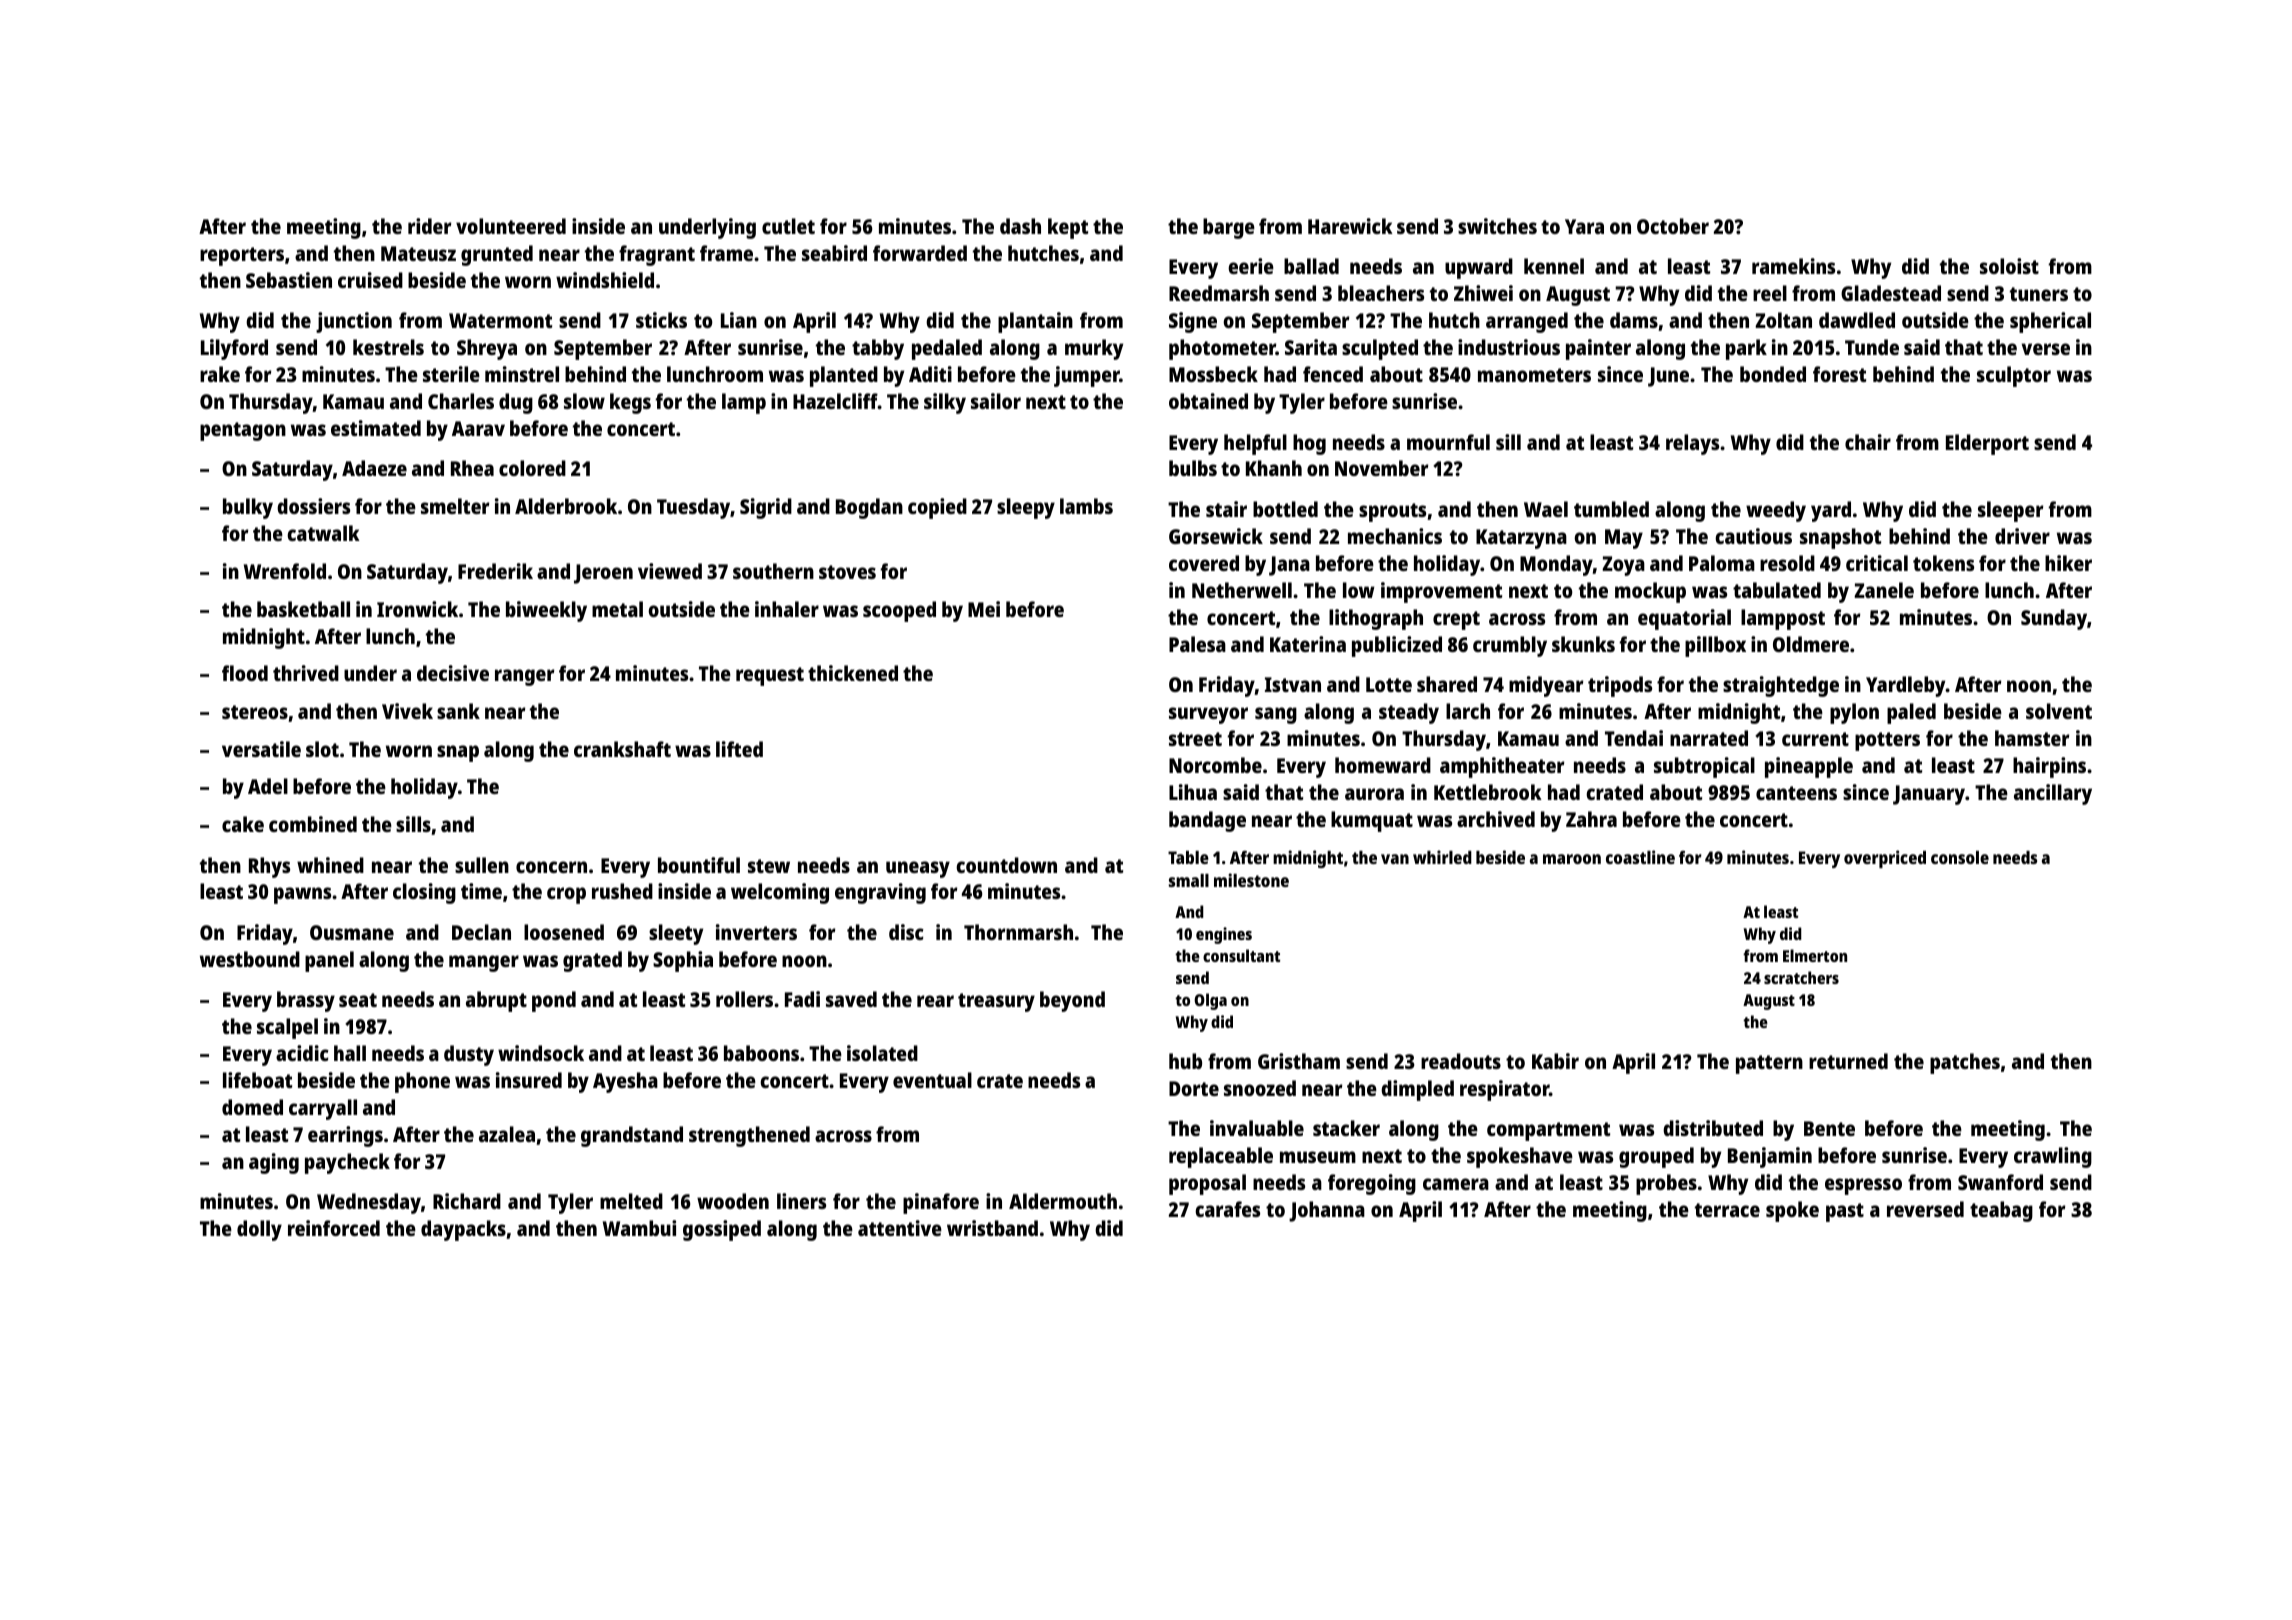 Image resolution: width=2292 pixels, height=1620 pixels. Describe the element at coordinates (1801, 977) in the screenshot. I see `scratchers` at that location.
